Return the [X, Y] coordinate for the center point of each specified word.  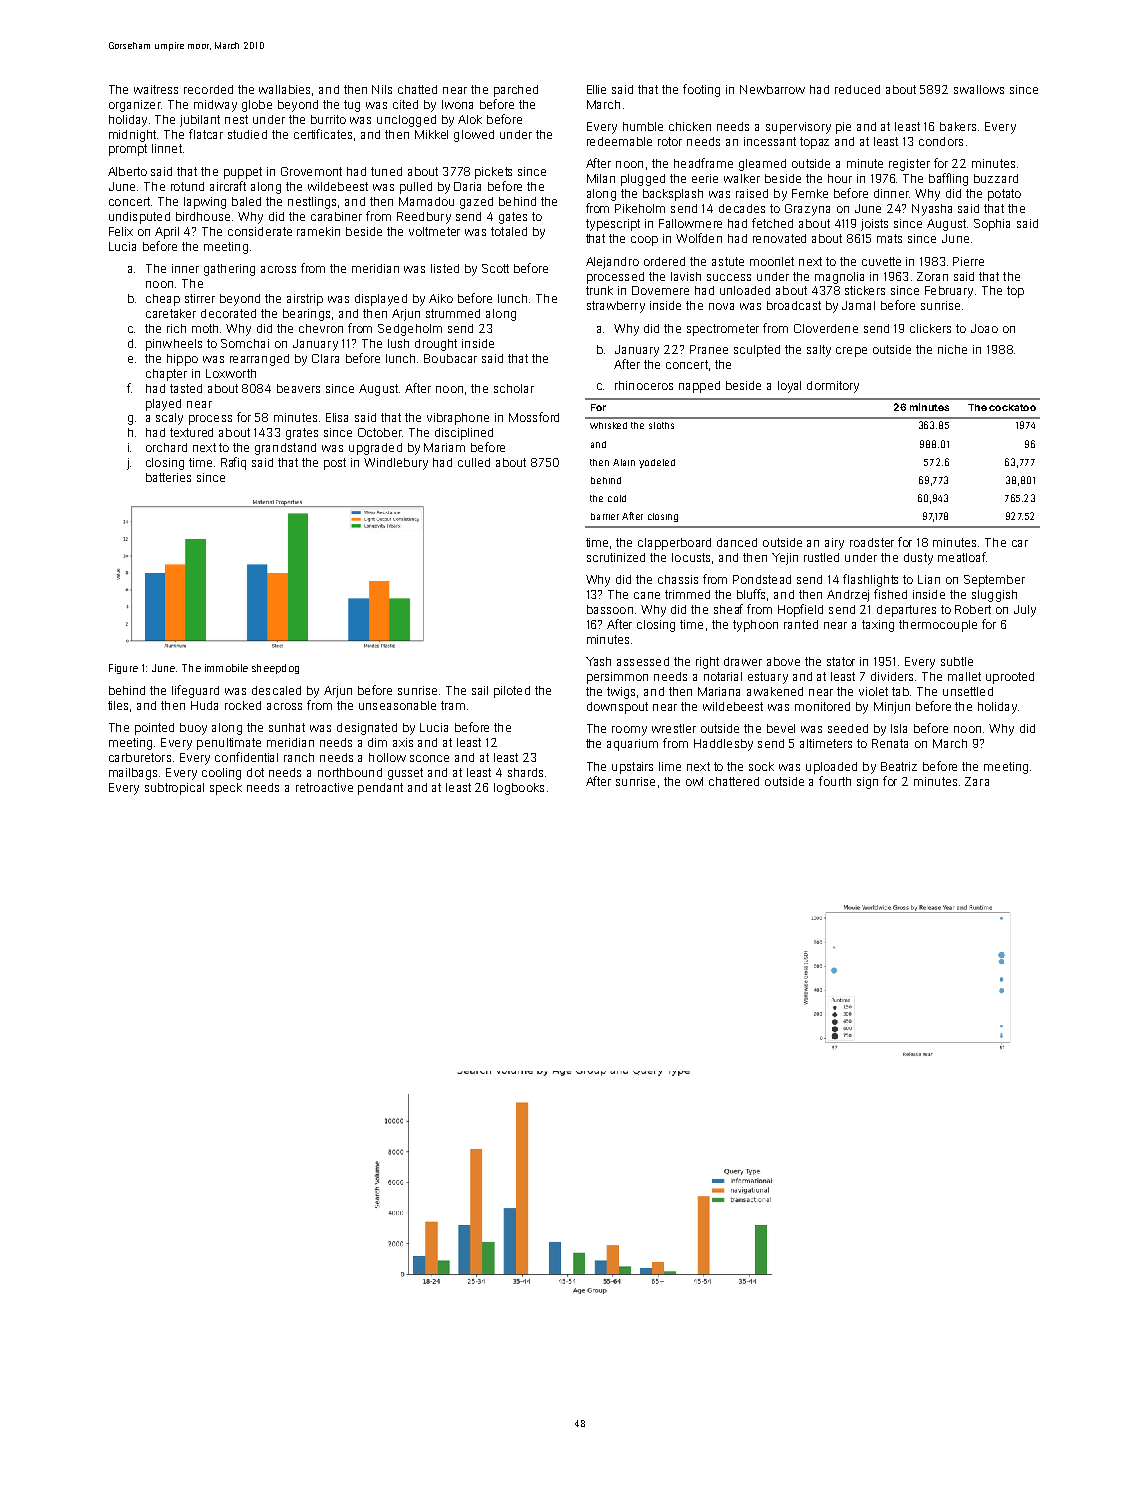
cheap [163, 300]
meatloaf [962, 557]
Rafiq [233, 463]
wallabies [284, 89]
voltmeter [434, 231]
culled [474, 462]
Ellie [596, 89]
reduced [857, 89]
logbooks [519, 789]
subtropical [174, 789]
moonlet [772, 261]
